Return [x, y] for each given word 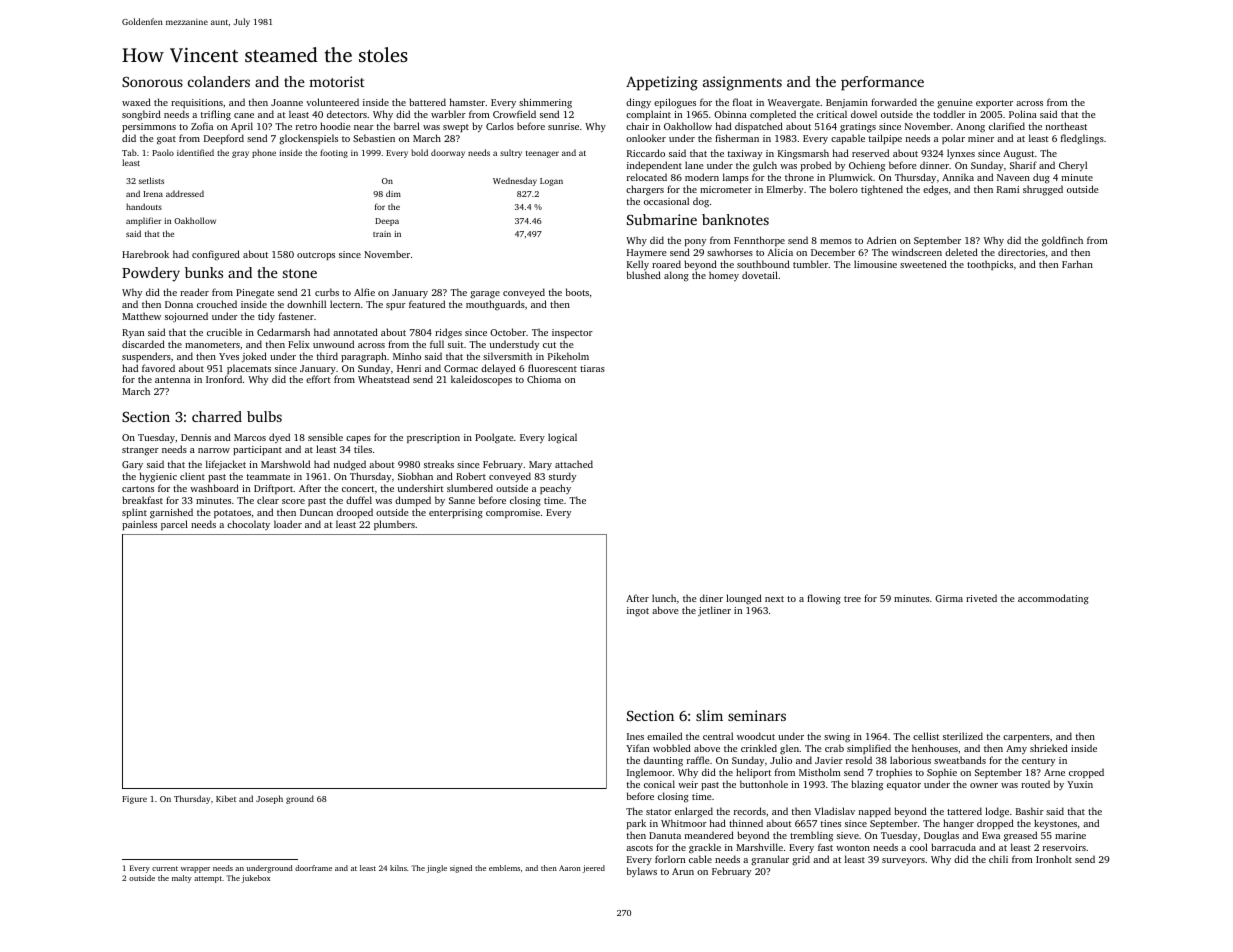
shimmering [545, 103]
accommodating [1053, 599]
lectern [345, 304]
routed [1035, 784]
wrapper [195, 870]
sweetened [923, 264]
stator [659, 812]
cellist [926, 736]
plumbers [394, 525]
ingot [638, 612]
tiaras [592, 368]
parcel [174, 525]
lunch [664, 598]
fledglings [1082, 139]
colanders [219, 81]
